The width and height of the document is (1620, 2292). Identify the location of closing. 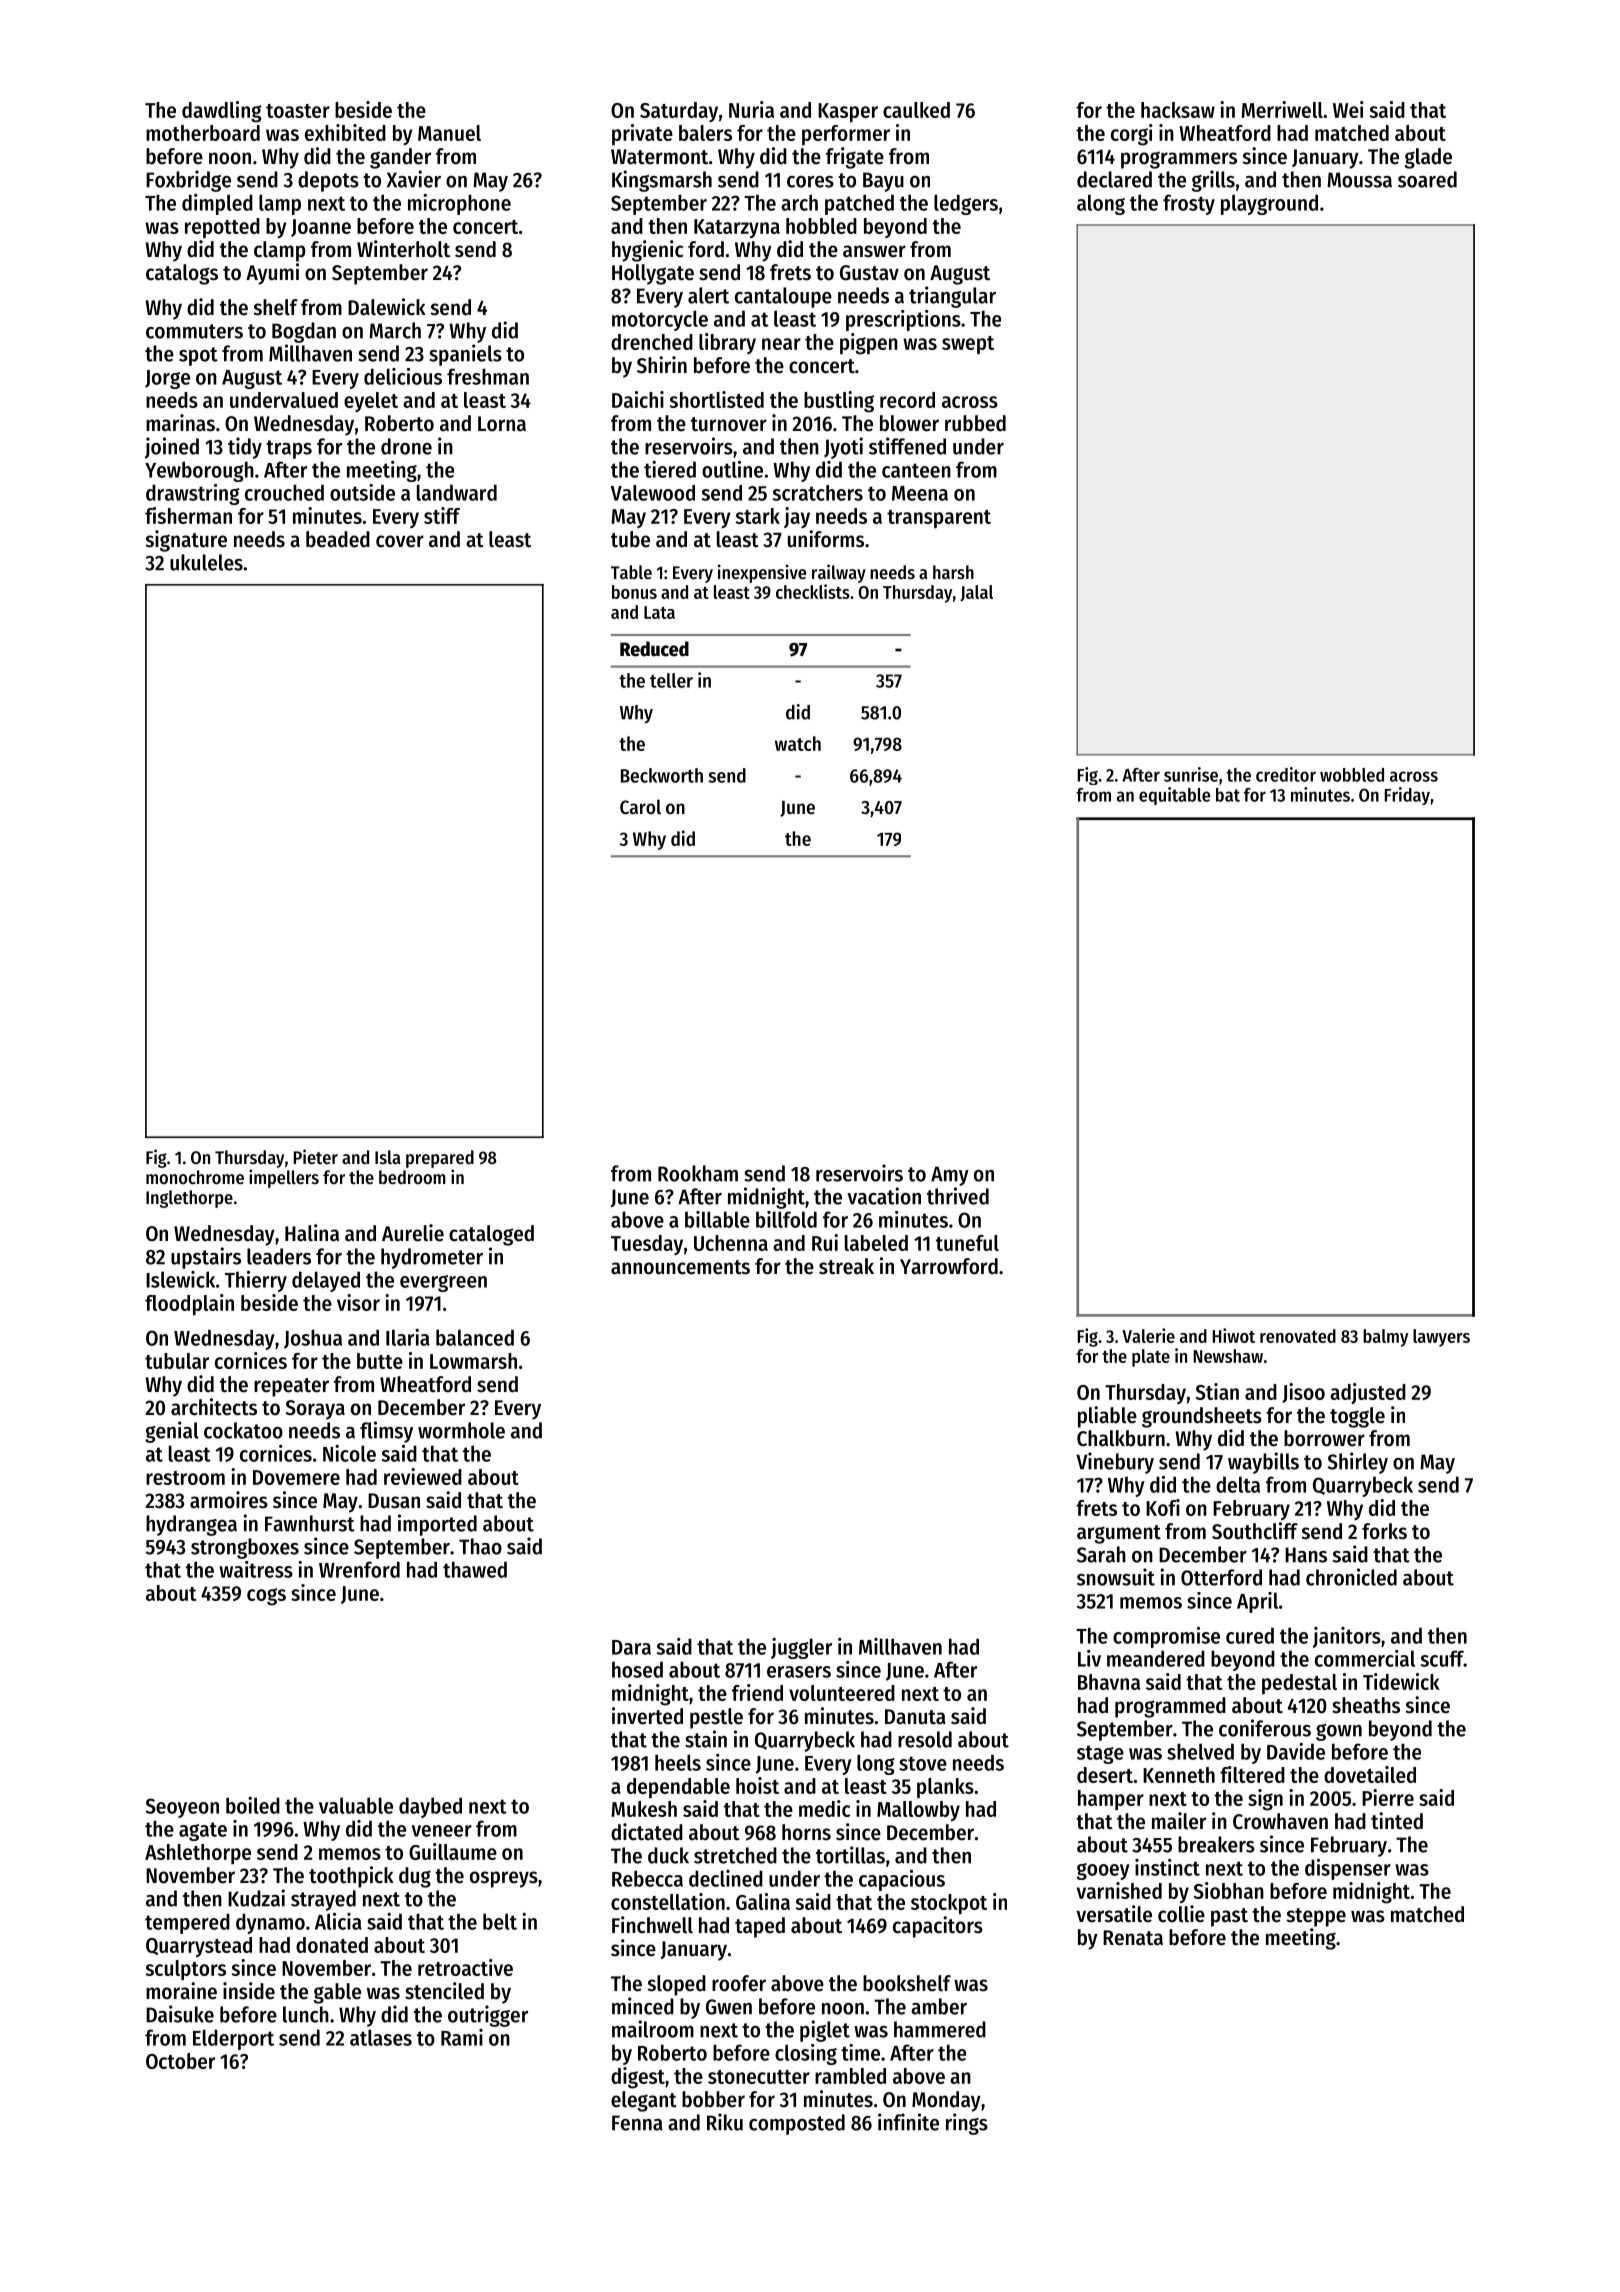
(806, 2054).
